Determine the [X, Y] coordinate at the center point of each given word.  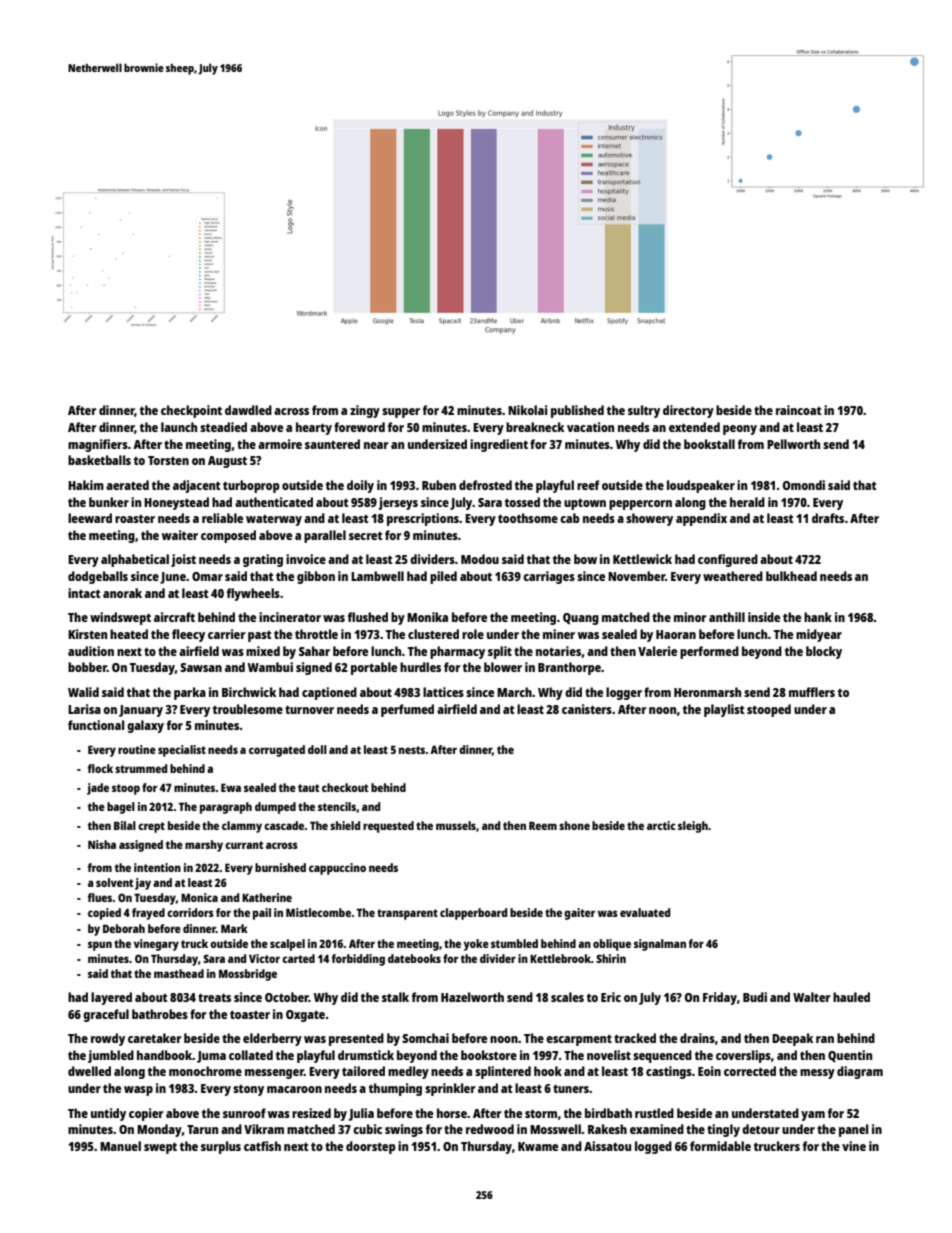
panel [853, 1130]
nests [412, 750]
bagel [121, 808]
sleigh [693, 827]
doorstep [371, 1147]
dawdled [248, 410]
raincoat [798, 410]
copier [146, 1114]
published [577, 411]
